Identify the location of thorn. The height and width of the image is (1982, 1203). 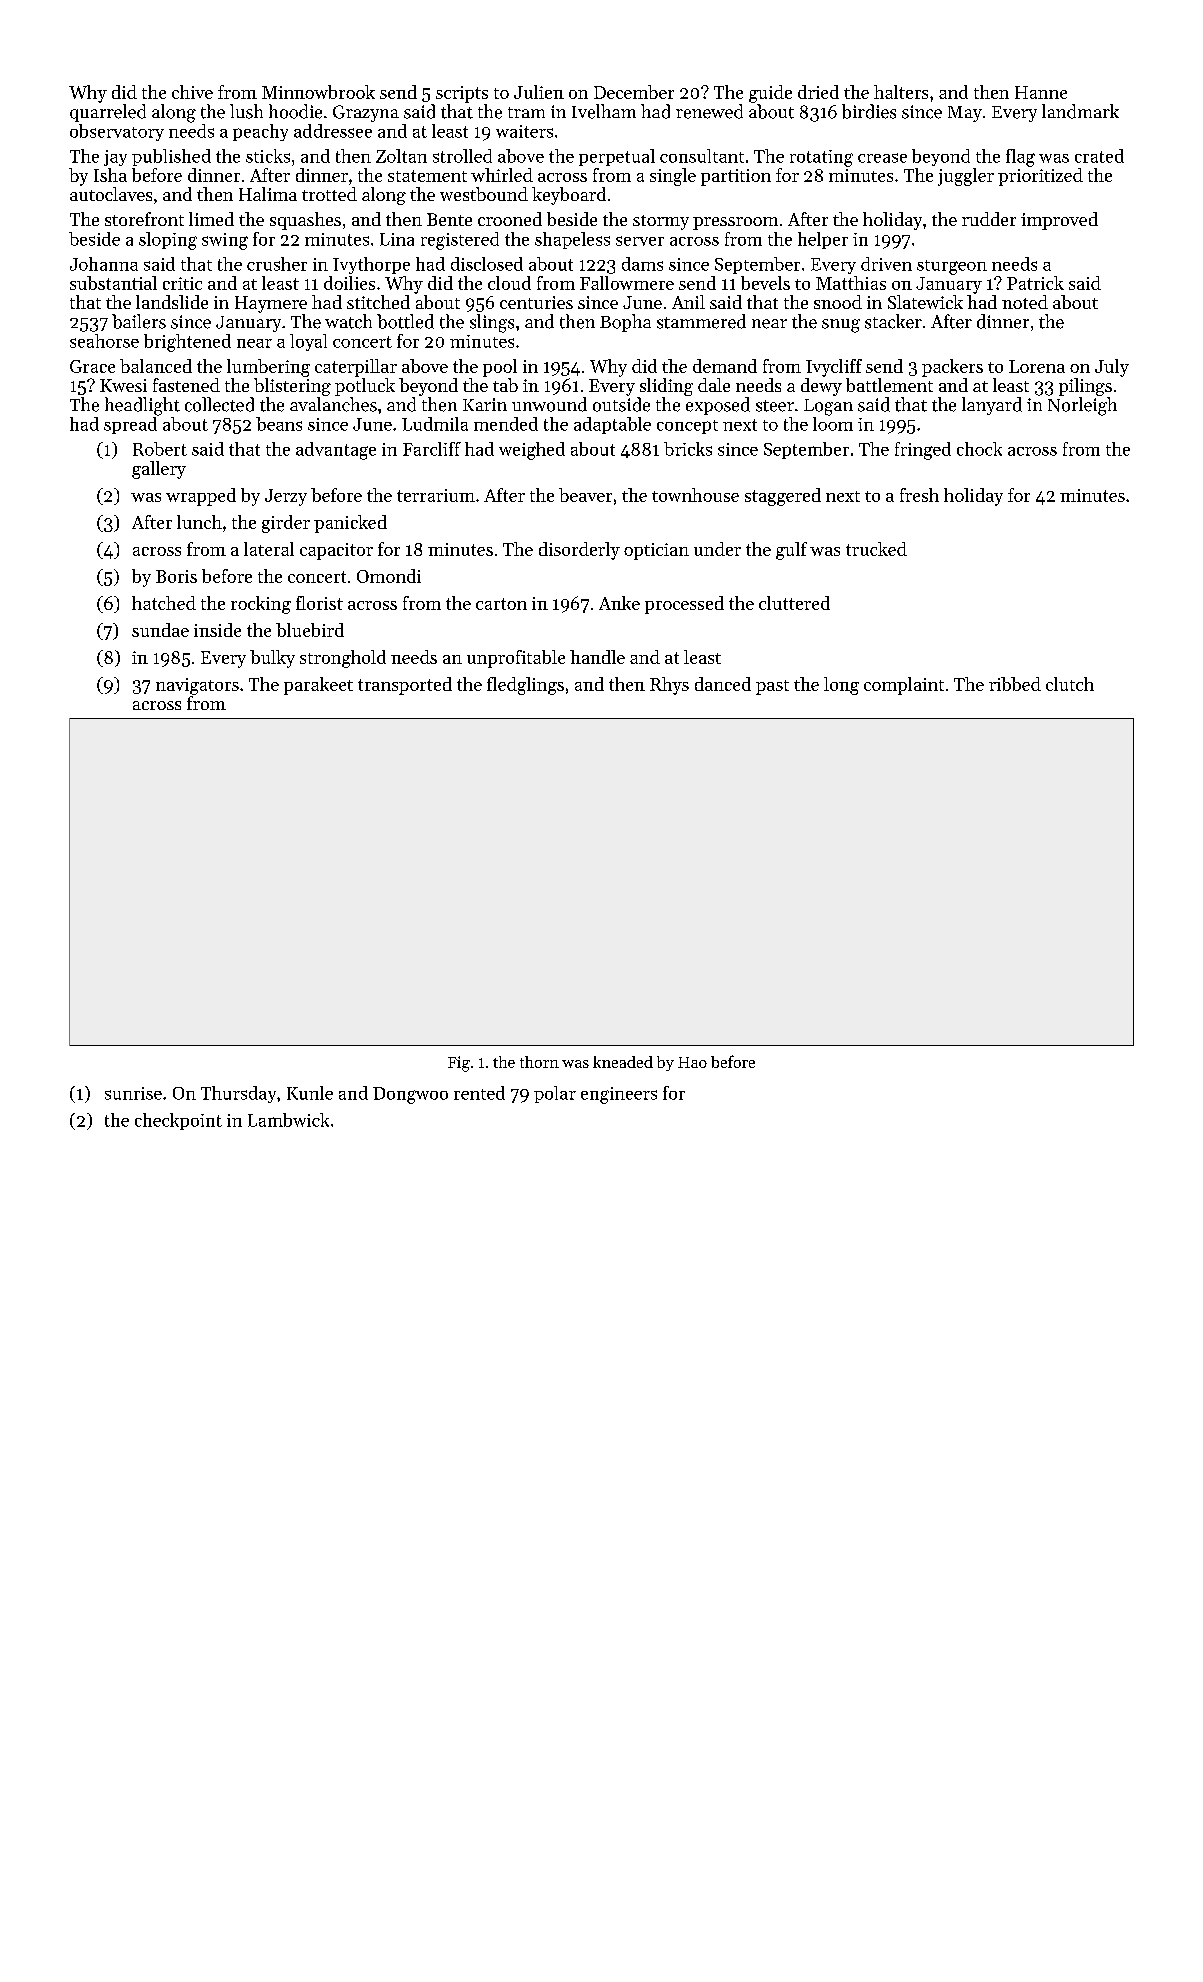
(539, 1062).
